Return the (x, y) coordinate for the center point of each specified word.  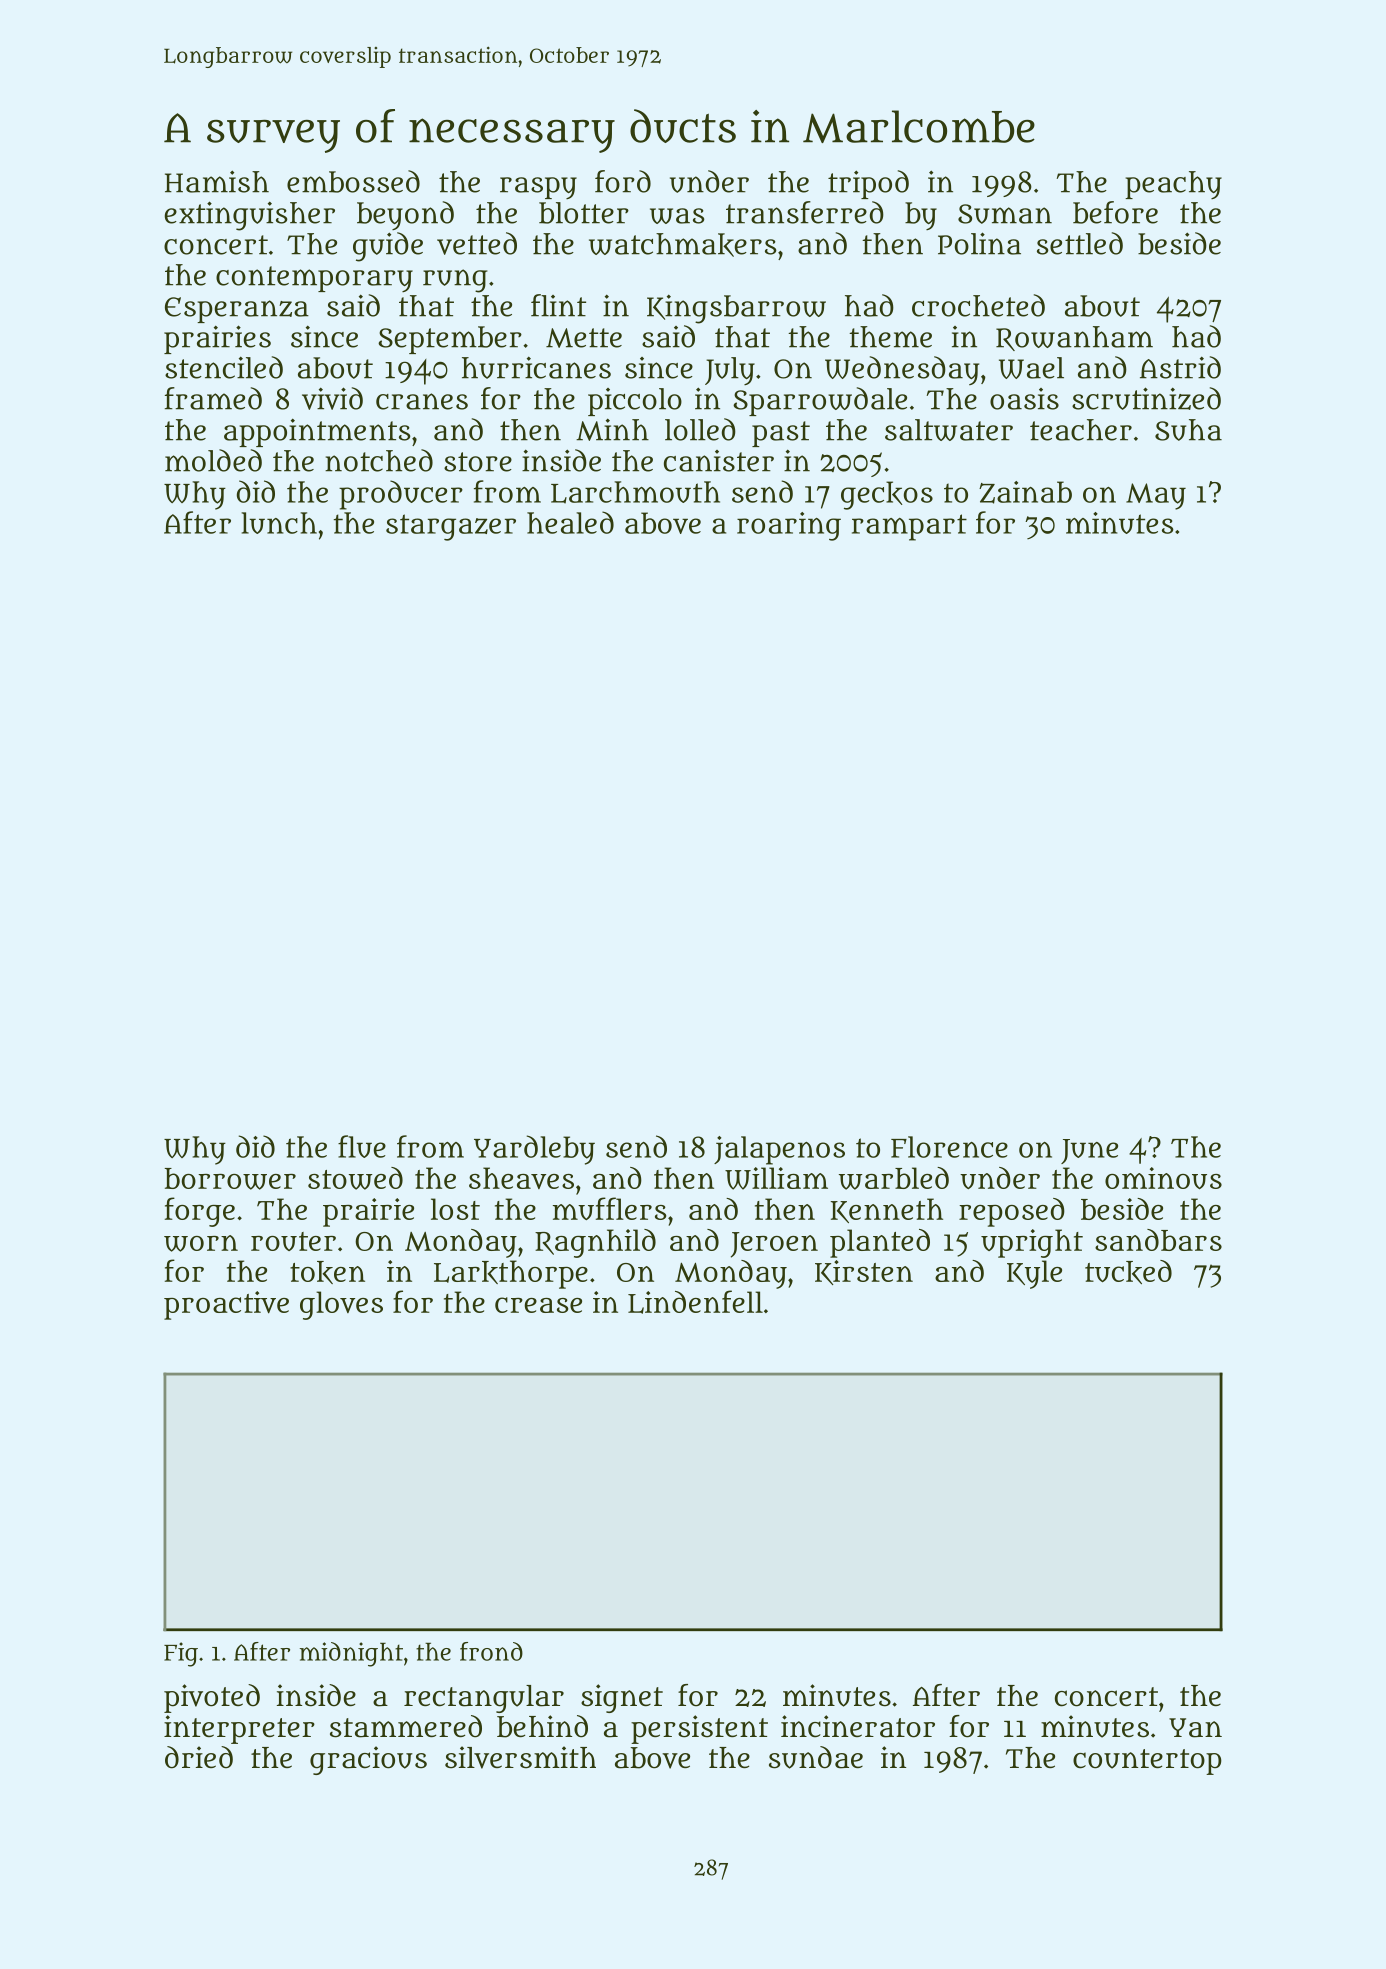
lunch (279, 523)
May (1156, 496)
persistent (699, 1729)
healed (570, 522)
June (1089, 1151)
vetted (477, 243)
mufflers (609, 1208)
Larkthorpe (511, 1274)
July (730, 371)
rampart (909, 527)
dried (199, 1757)
